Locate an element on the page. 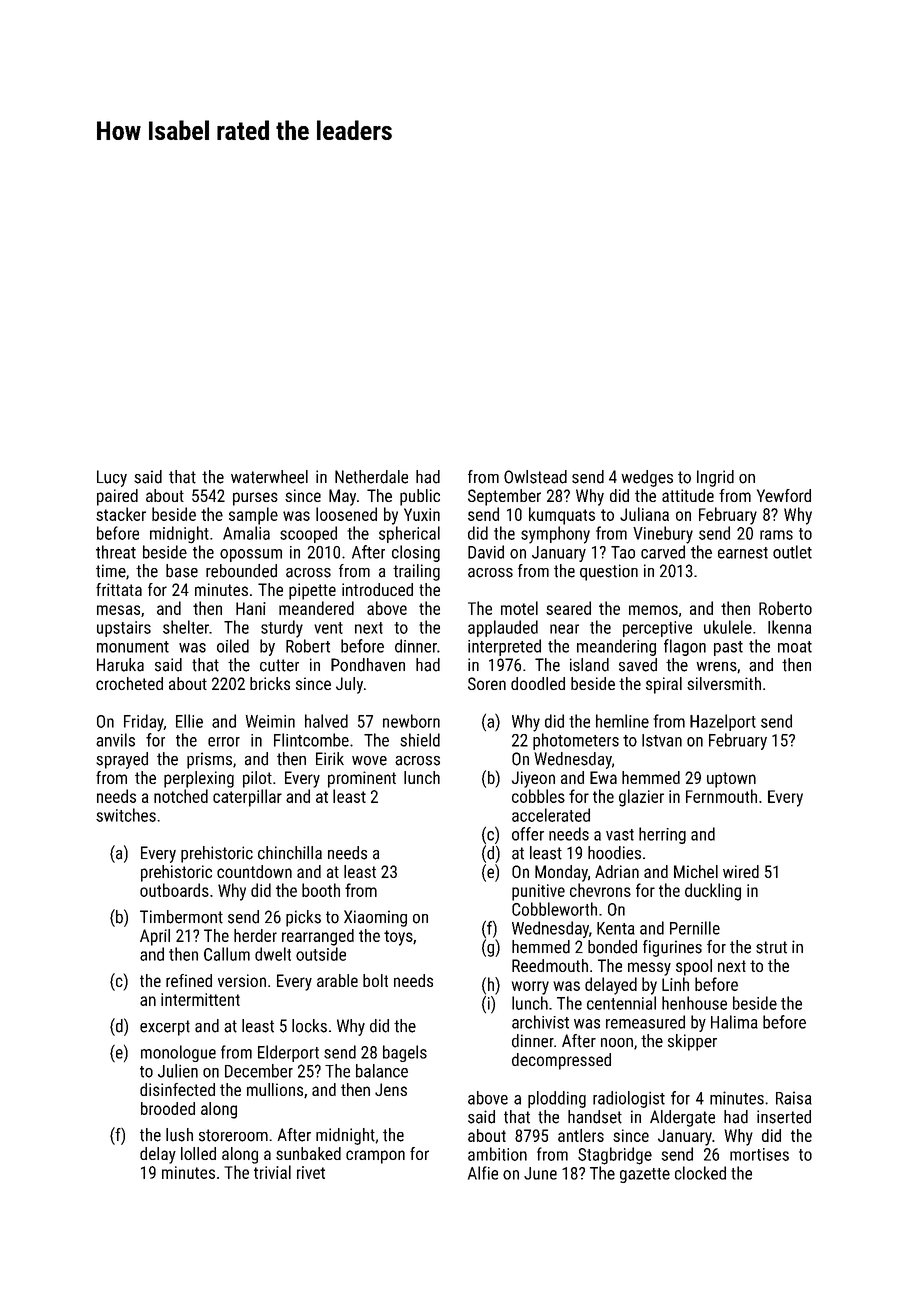  inserted is located at coordinates (784, 1117).
